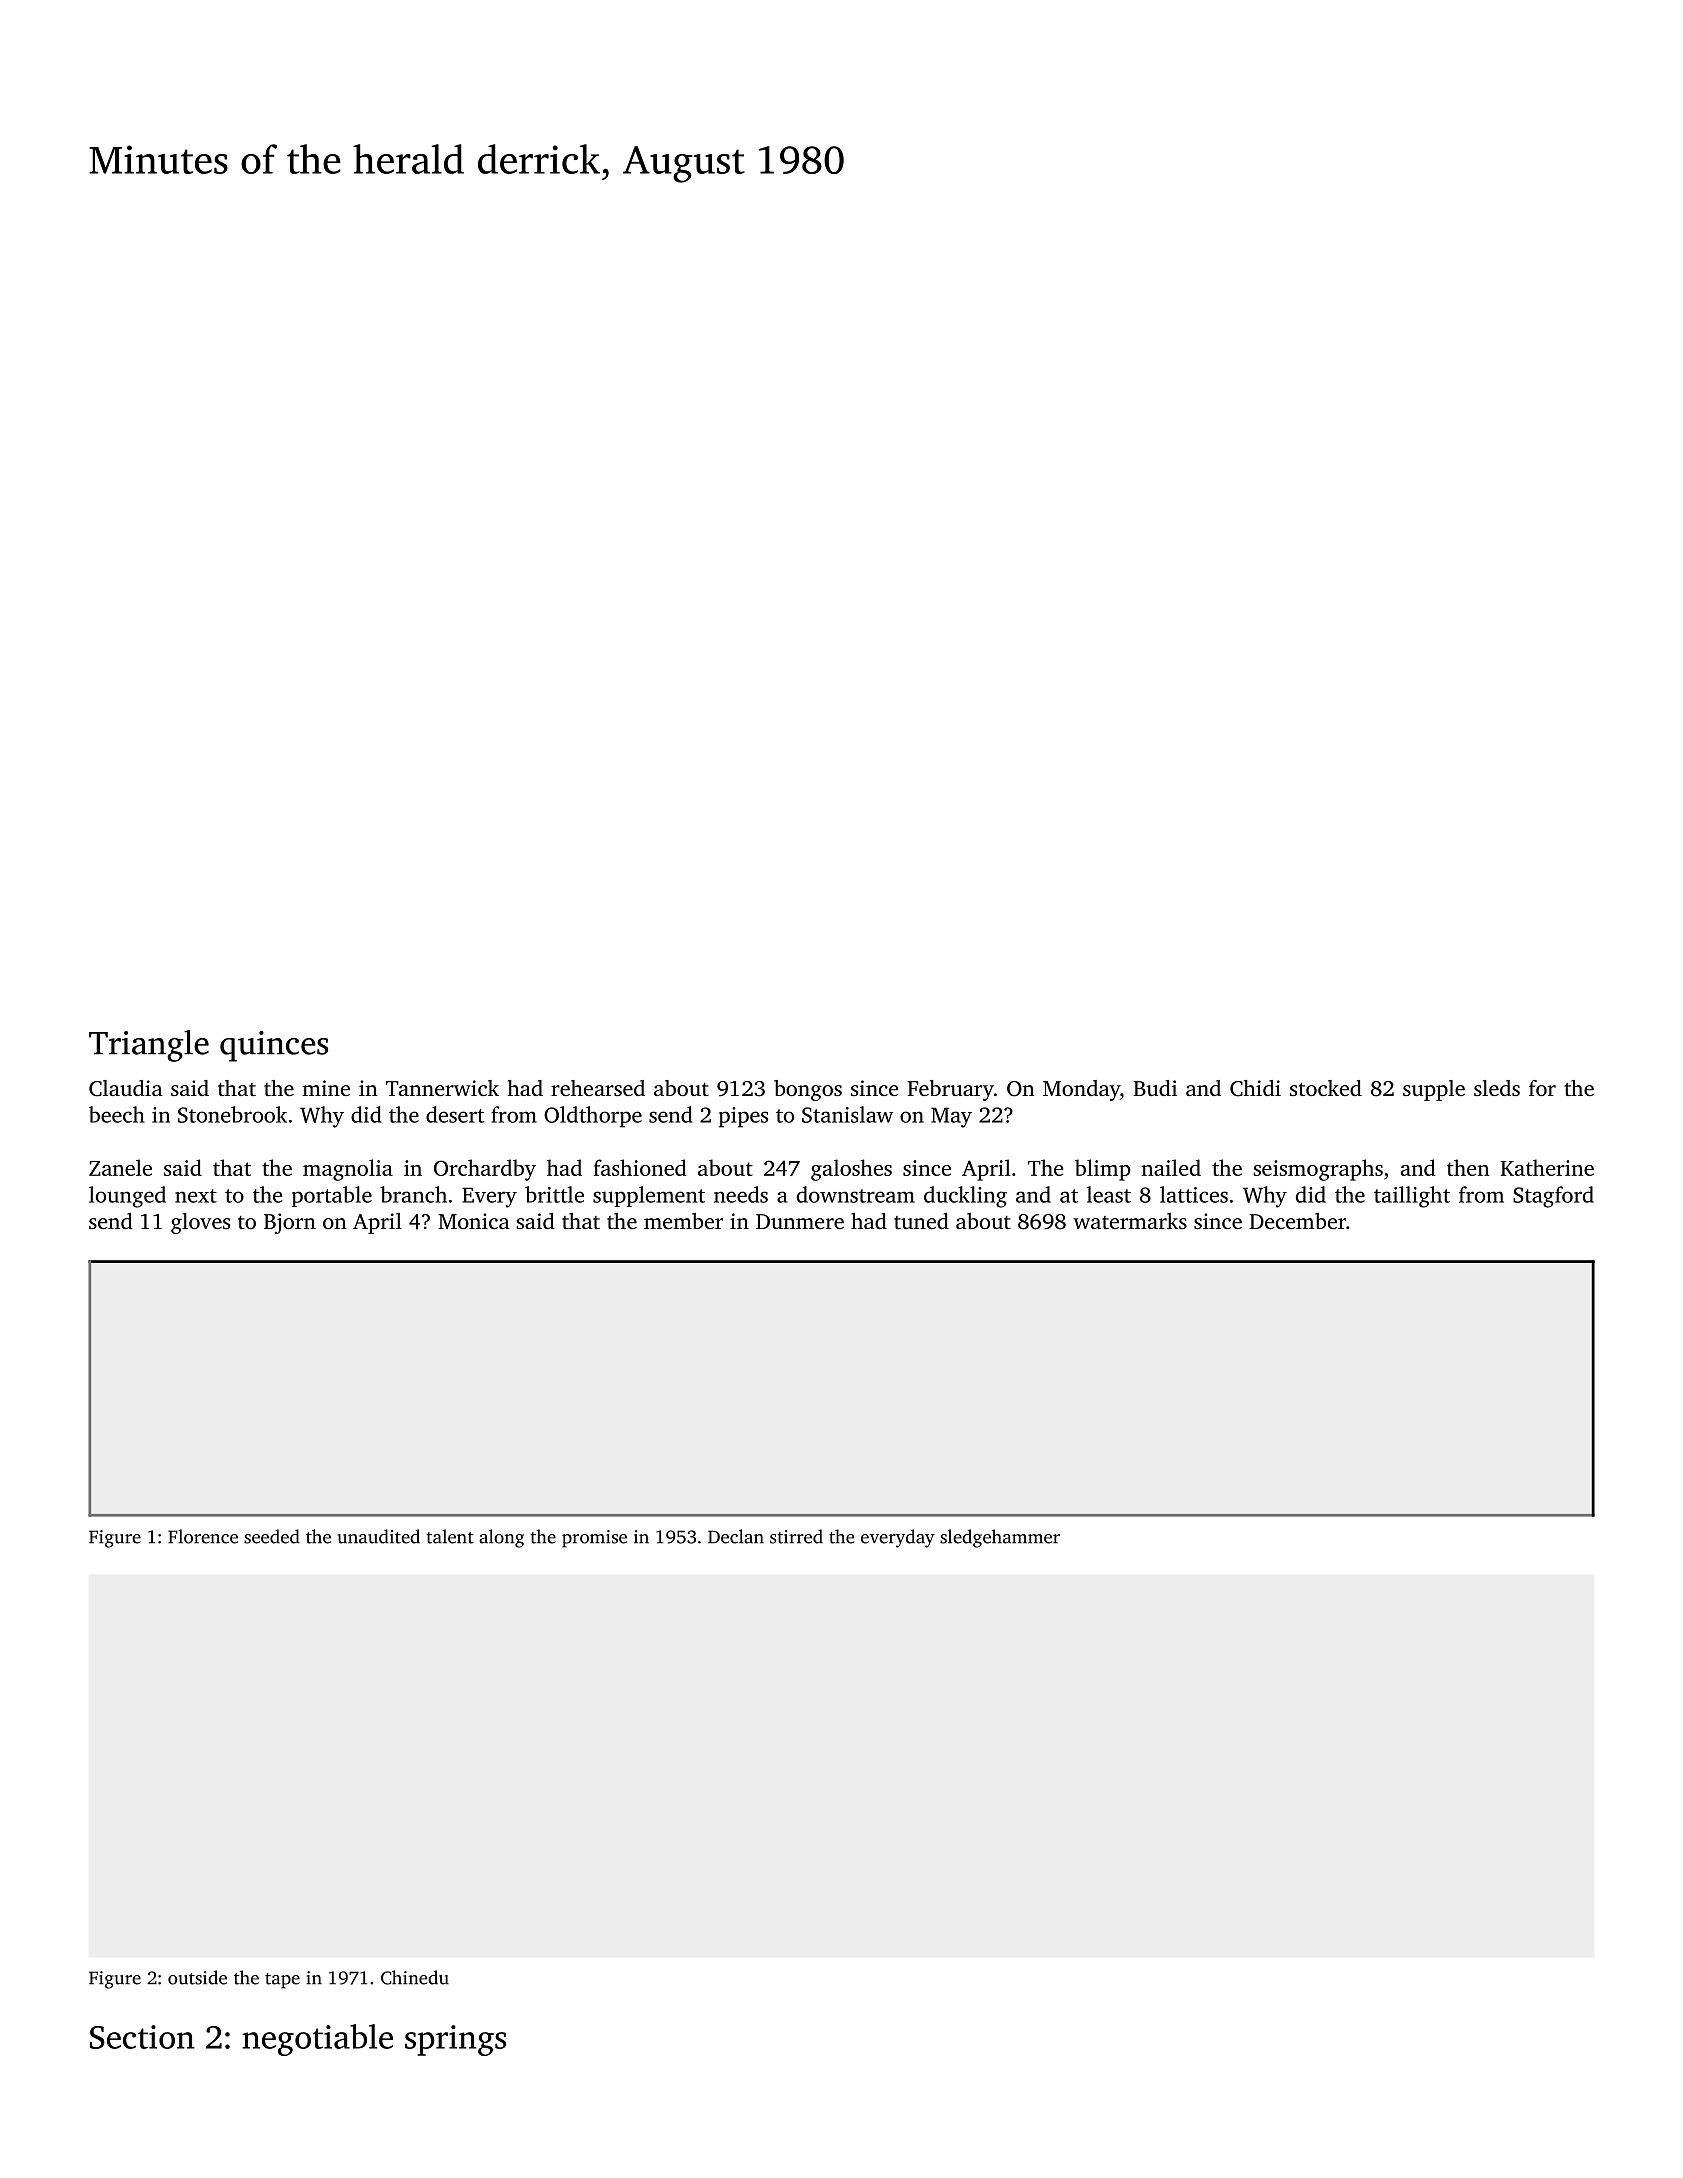 This screenshot has height=2178, width=1683. I want to click on quinces, so click(274, 1046).
